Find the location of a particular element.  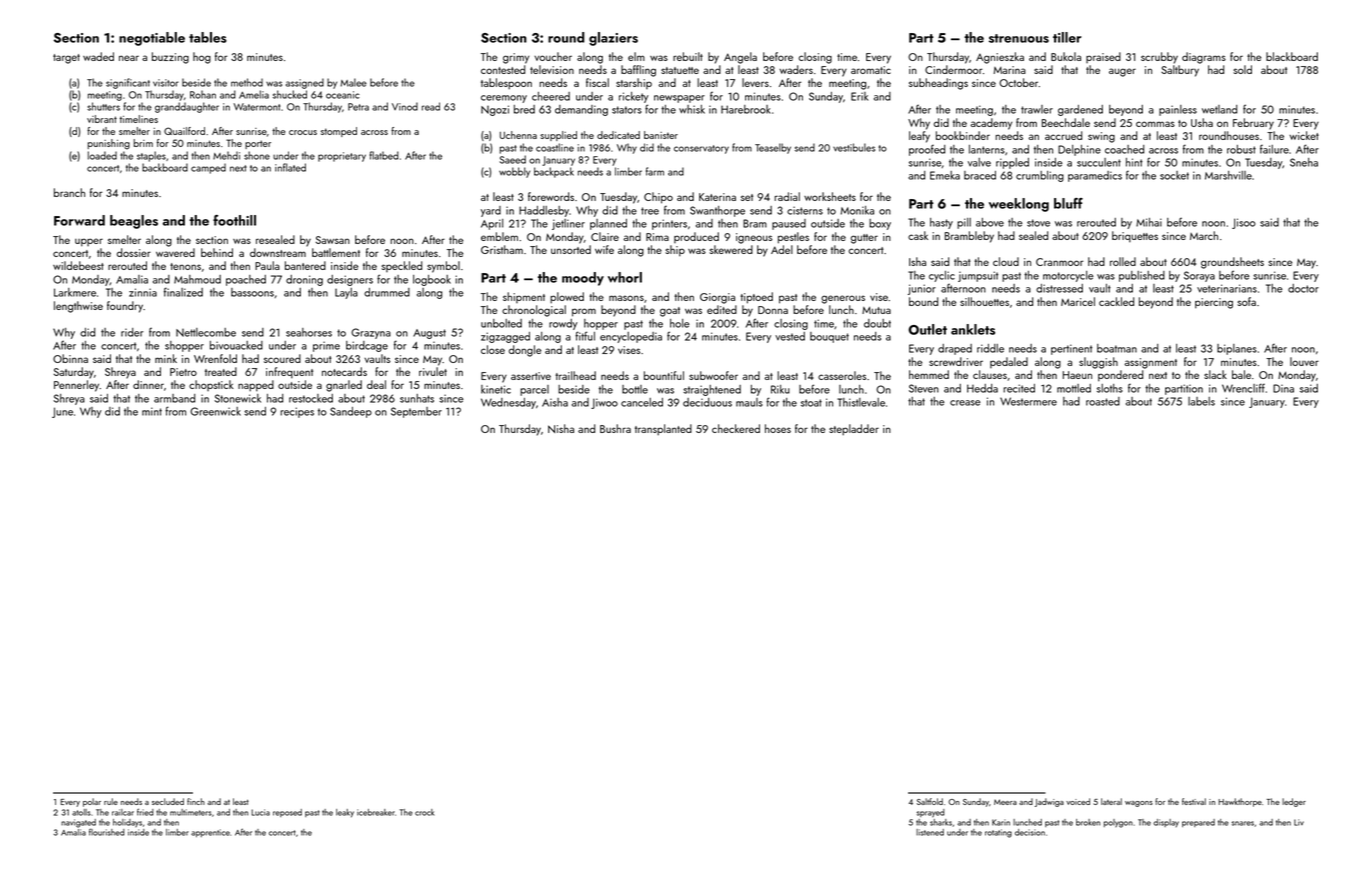

printers is located at coordinates (669, 224).
